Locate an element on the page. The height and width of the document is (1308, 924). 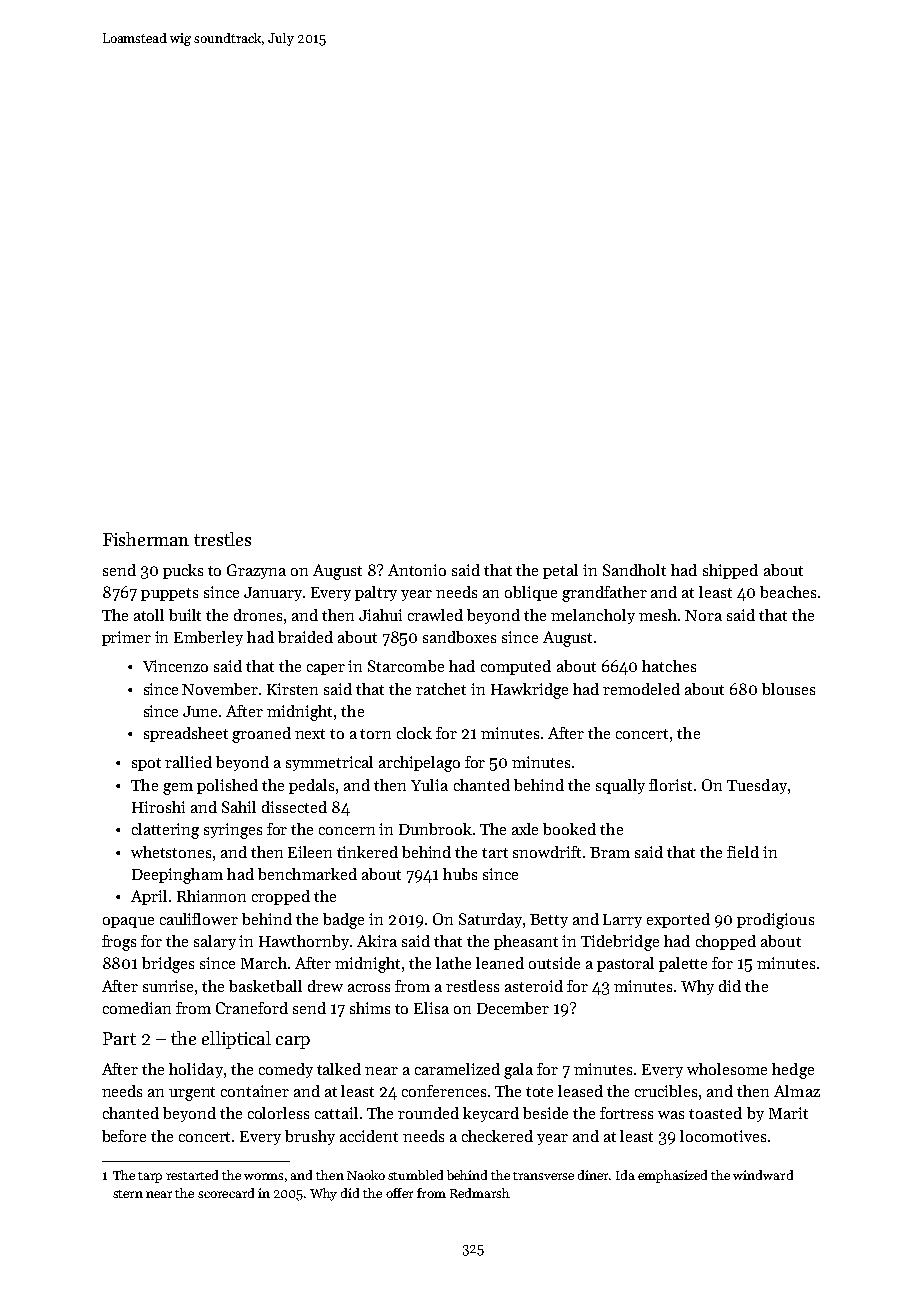
blouses is located at coordinates (788, 689).
